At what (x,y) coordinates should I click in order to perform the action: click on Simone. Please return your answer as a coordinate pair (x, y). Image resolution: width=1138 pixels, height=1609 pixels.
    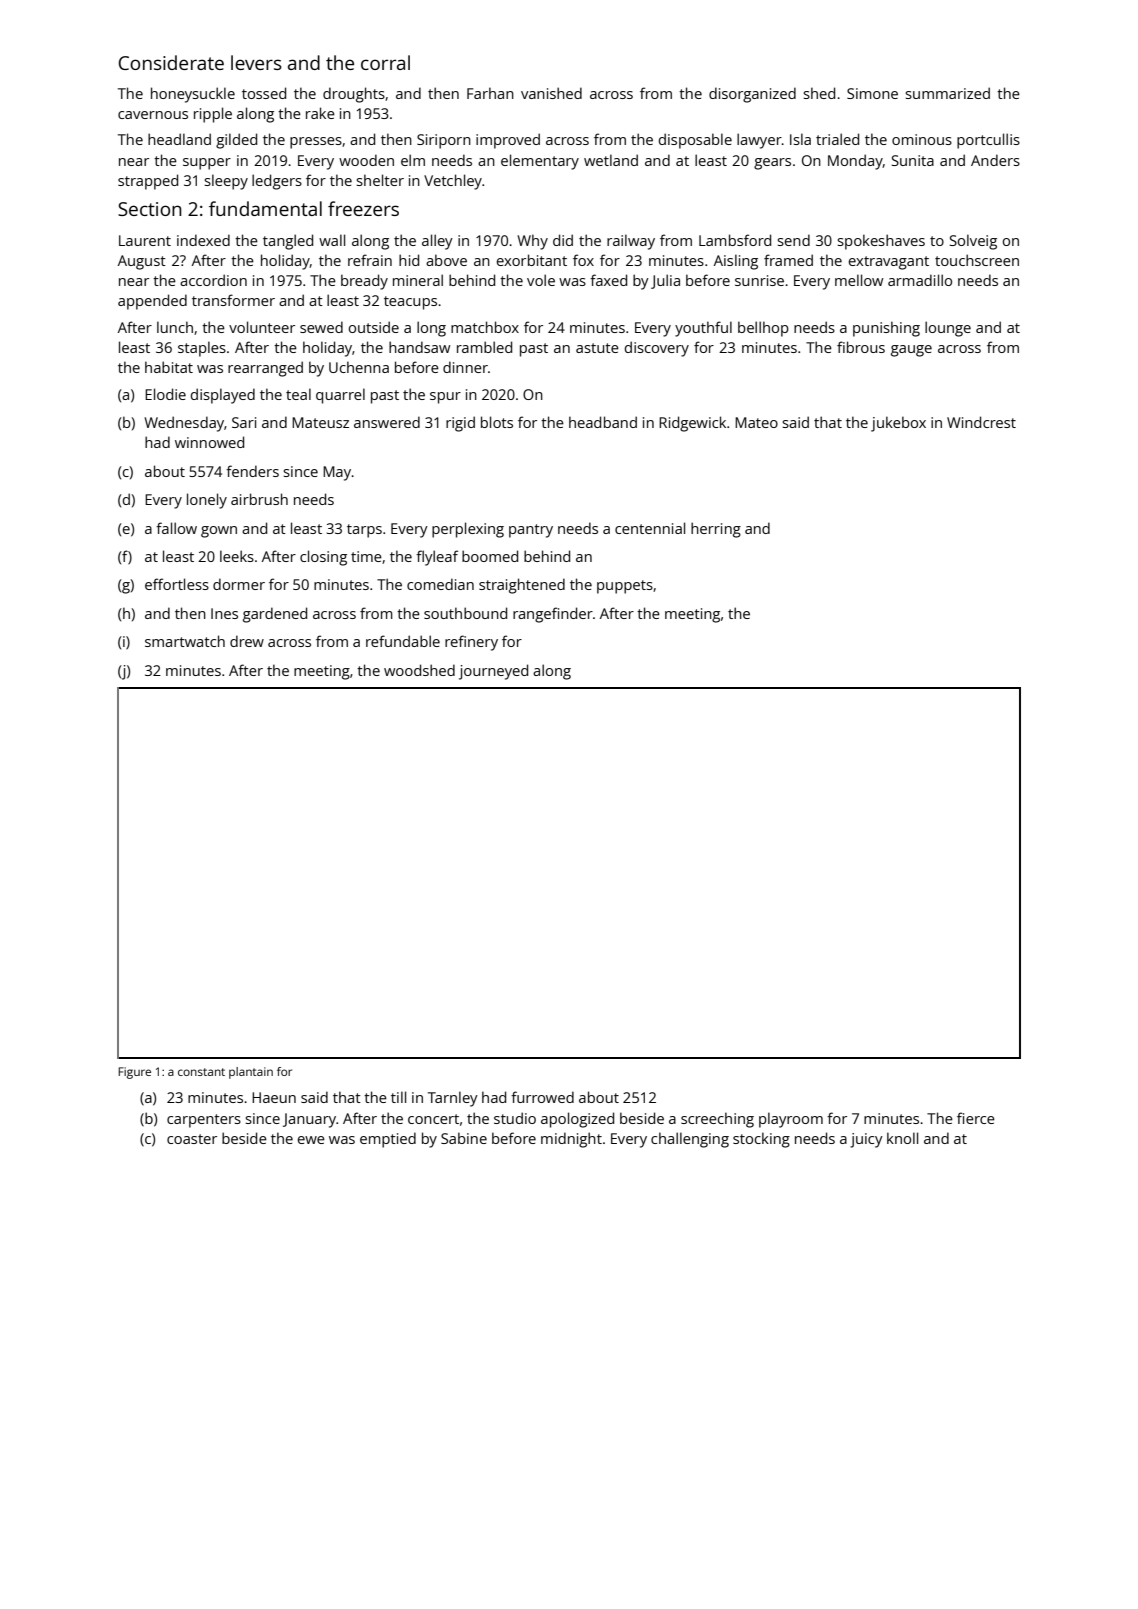
    Looking at the image, I should click on (872, 93).
